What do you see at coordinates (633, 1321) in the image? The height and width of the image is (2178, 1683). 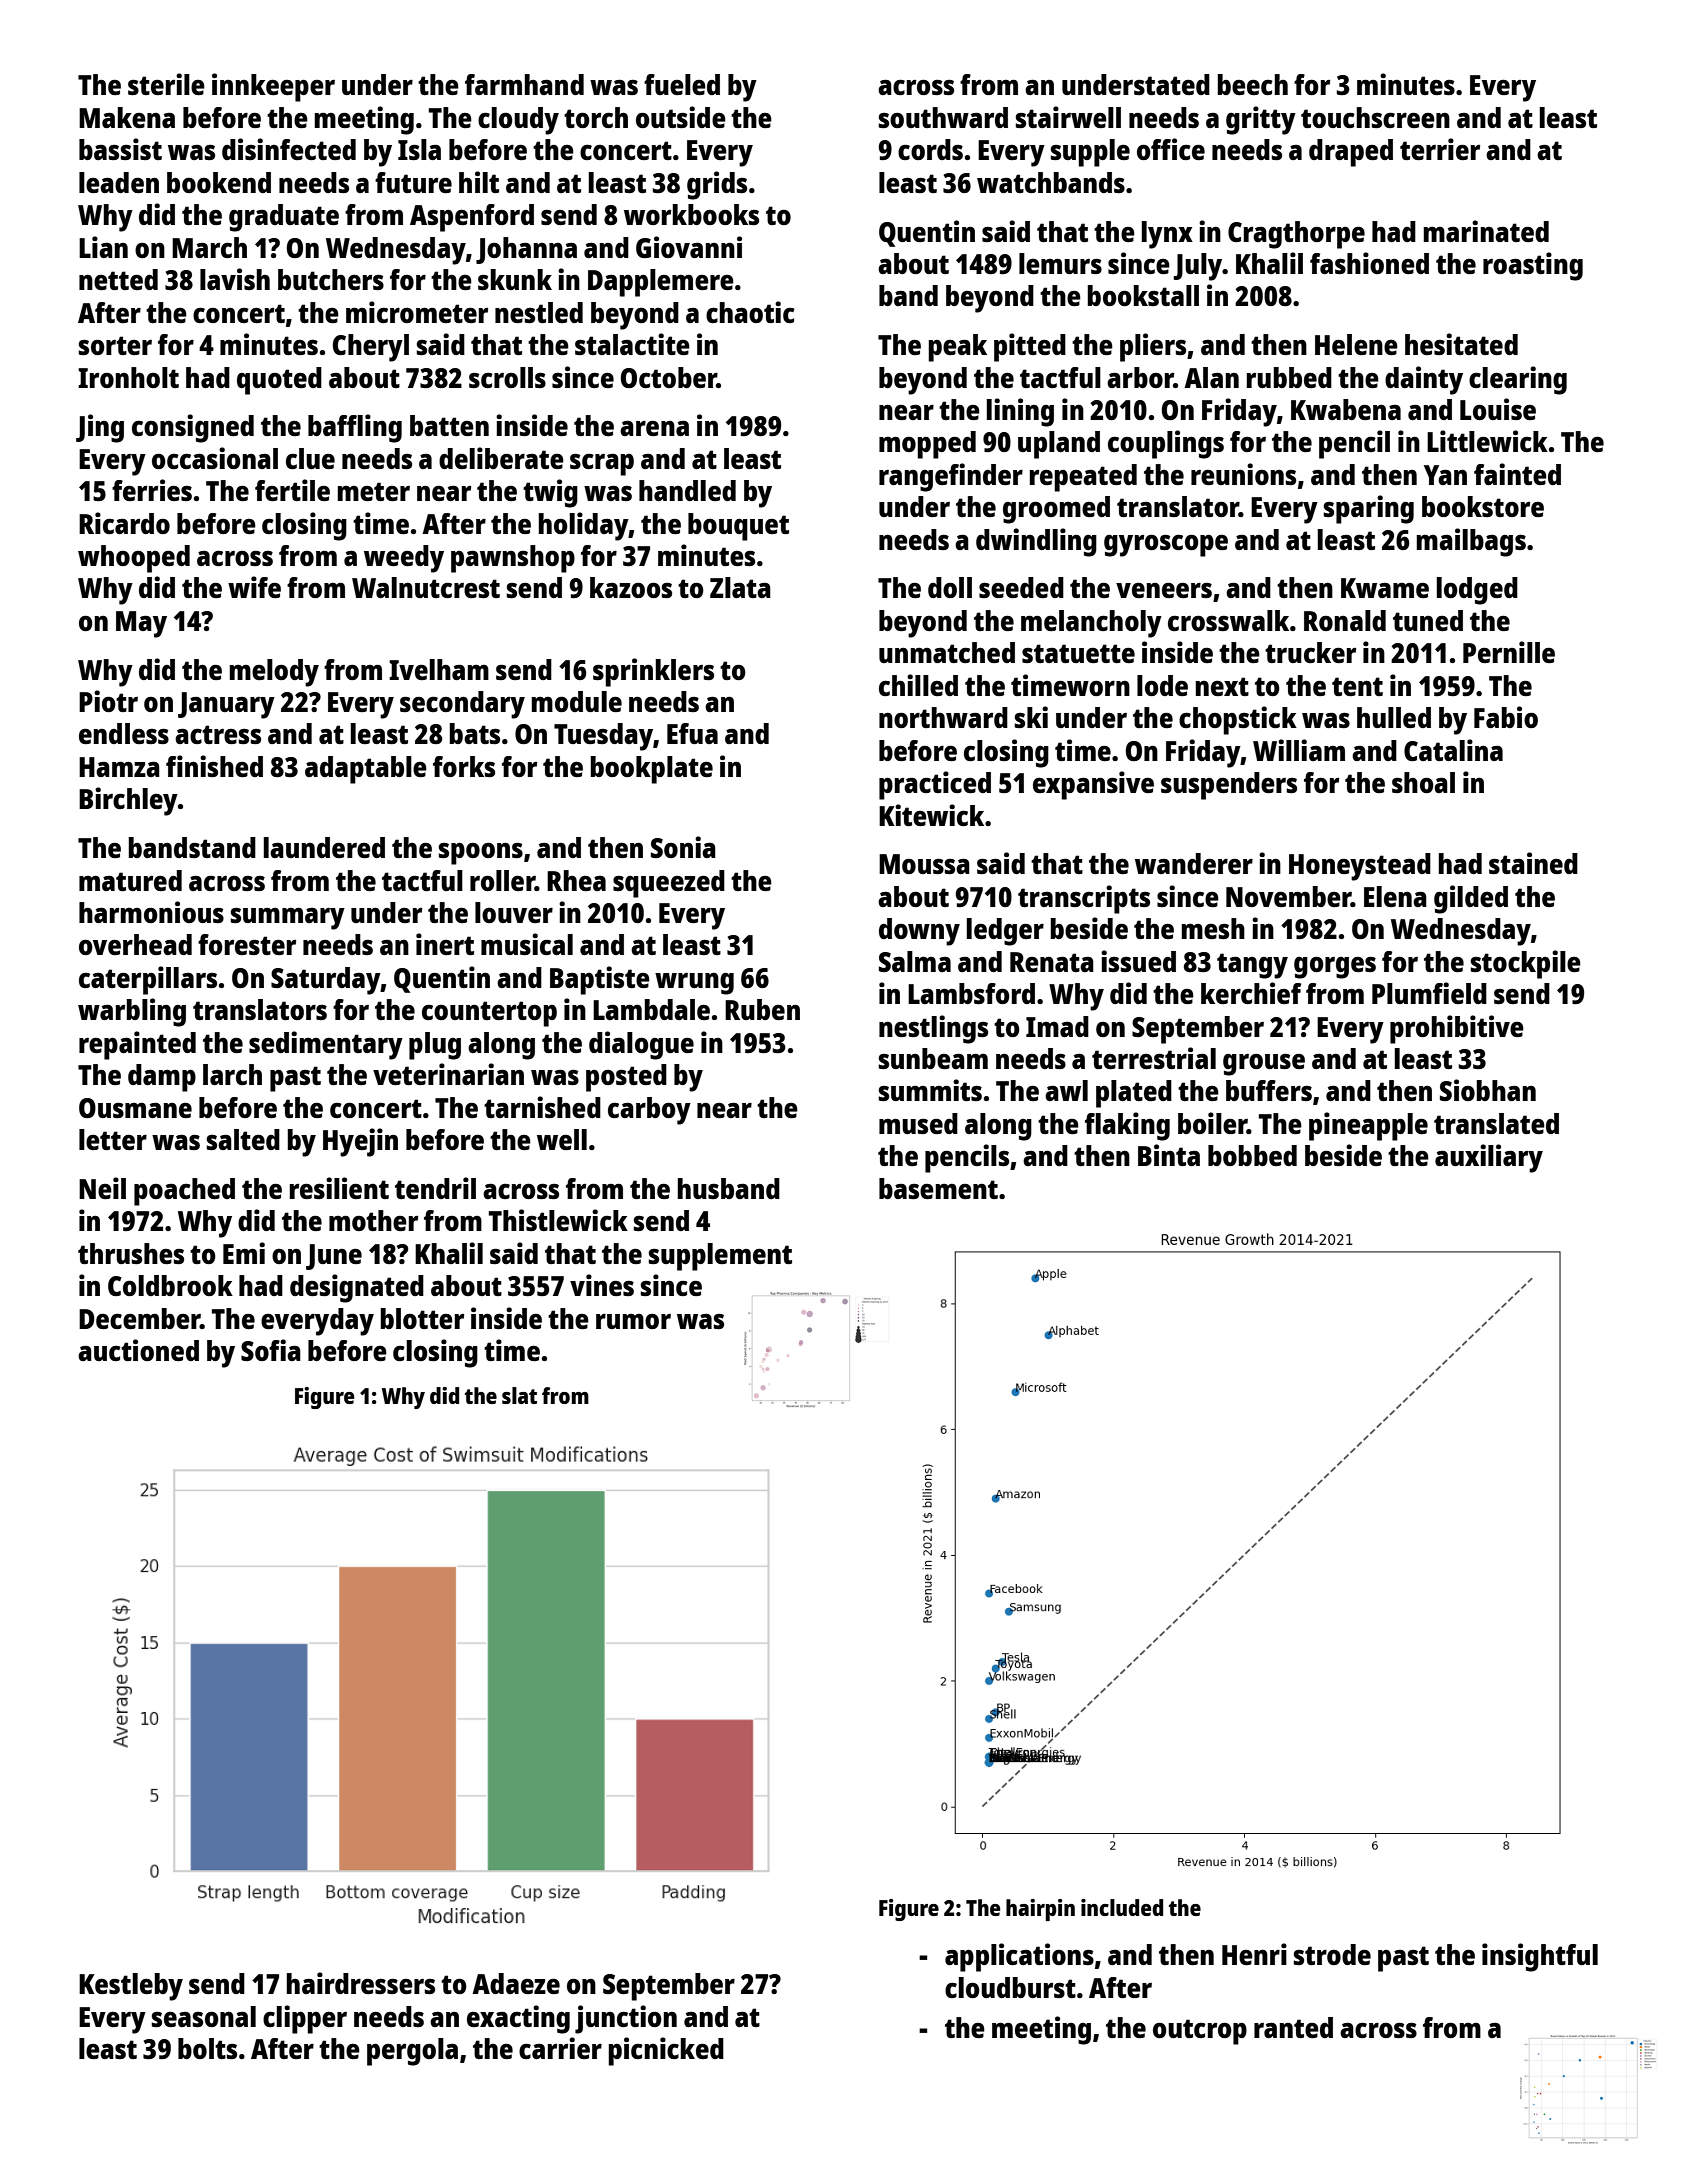 I see `rumor` at bounding box center [633, 1321].
